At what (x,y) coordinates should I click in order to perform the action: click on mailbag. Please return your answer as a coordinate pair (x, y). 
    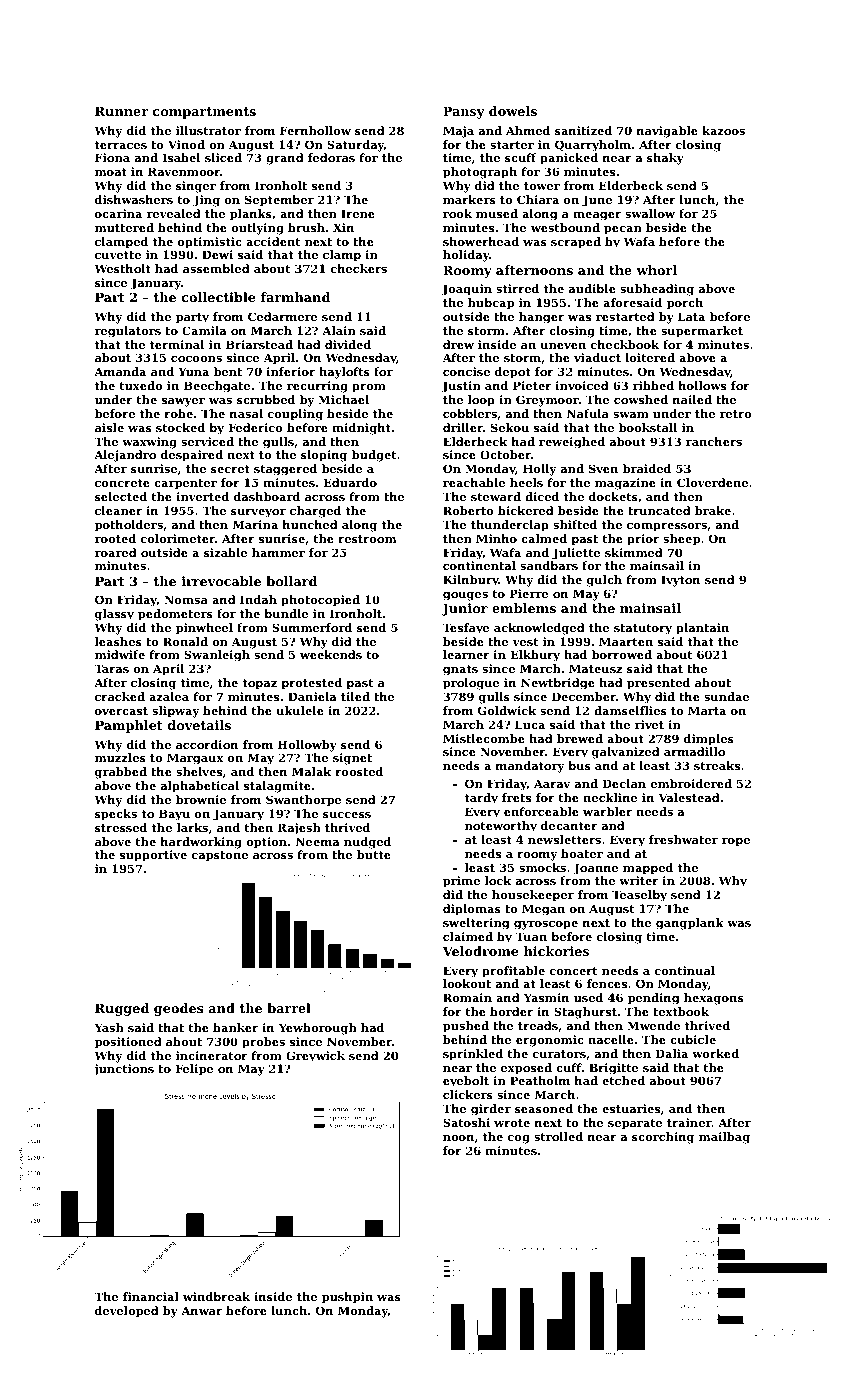
    Looking at the image, I should click on (724, 1138).
